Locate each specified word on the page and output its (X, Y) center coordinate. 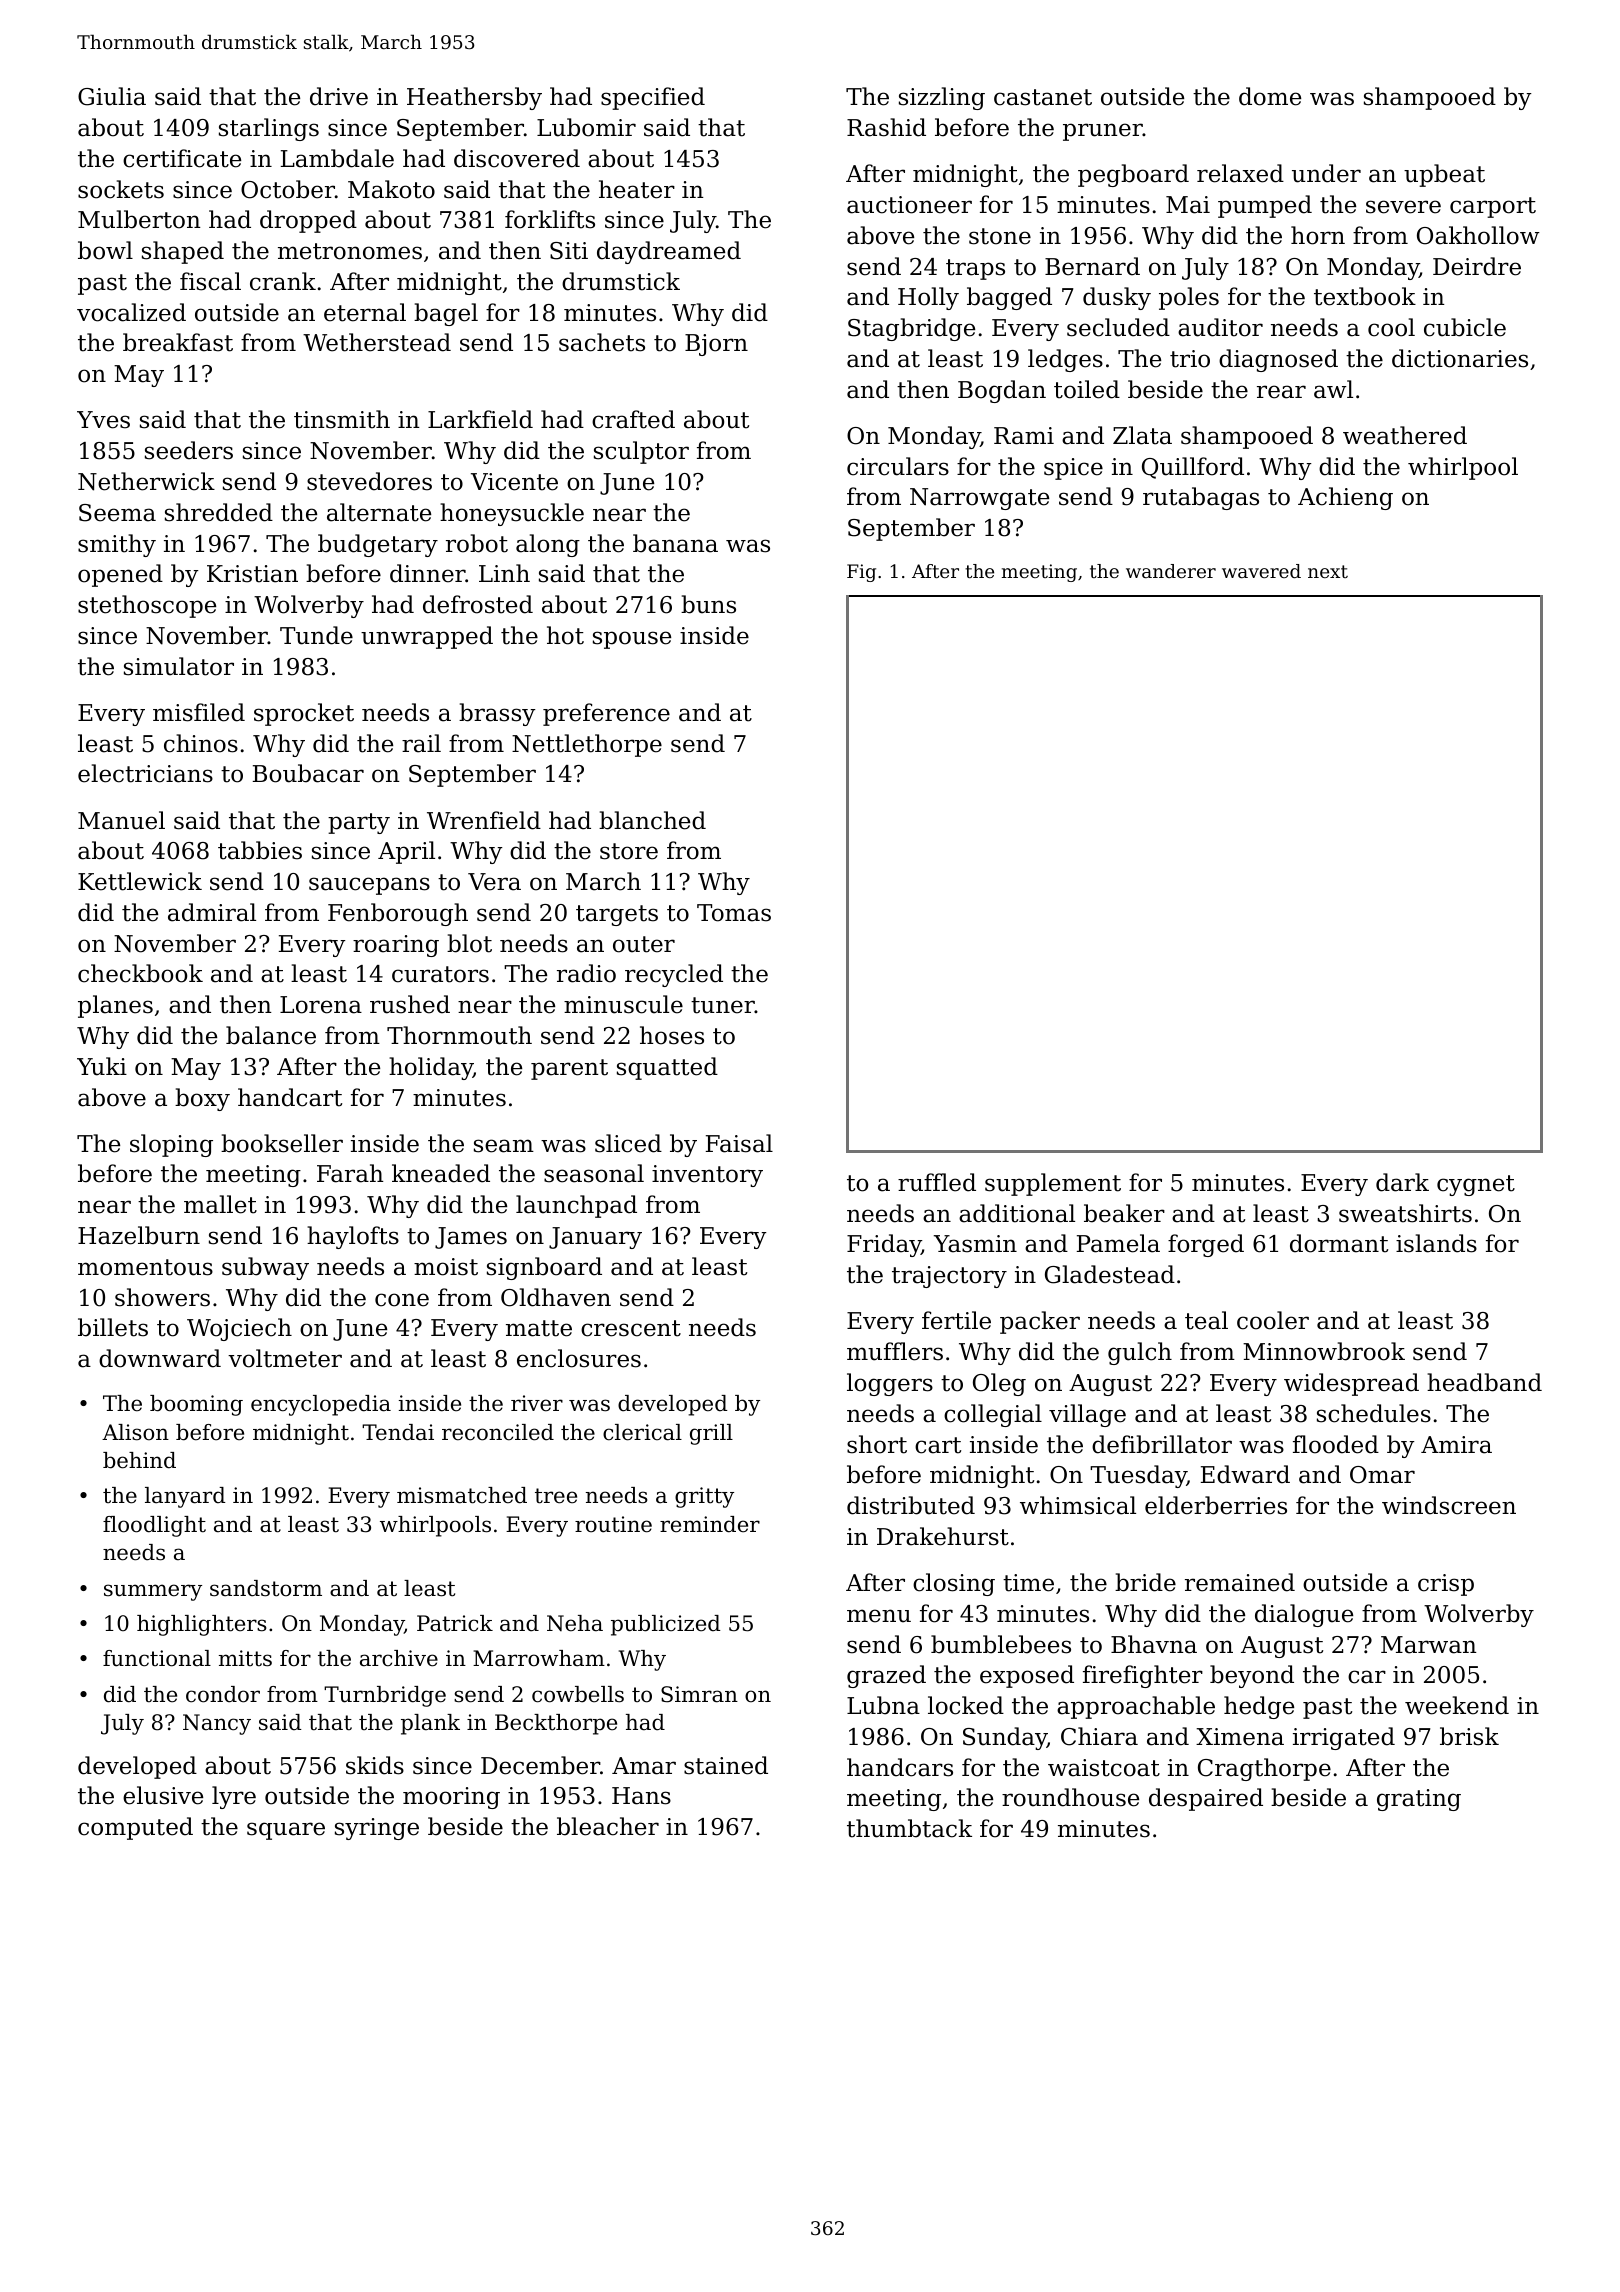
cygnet (1476, 1185)
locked (966, 1705)
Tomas (734, 913)
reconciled (498, 1432)
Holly (928, 298)
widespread (1351, 1384)
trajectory (949, 1277)
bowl (105, 250)
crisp (1446, 1585)
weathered (1405, 435)
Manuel (121, 820)
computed (135, 1828)
